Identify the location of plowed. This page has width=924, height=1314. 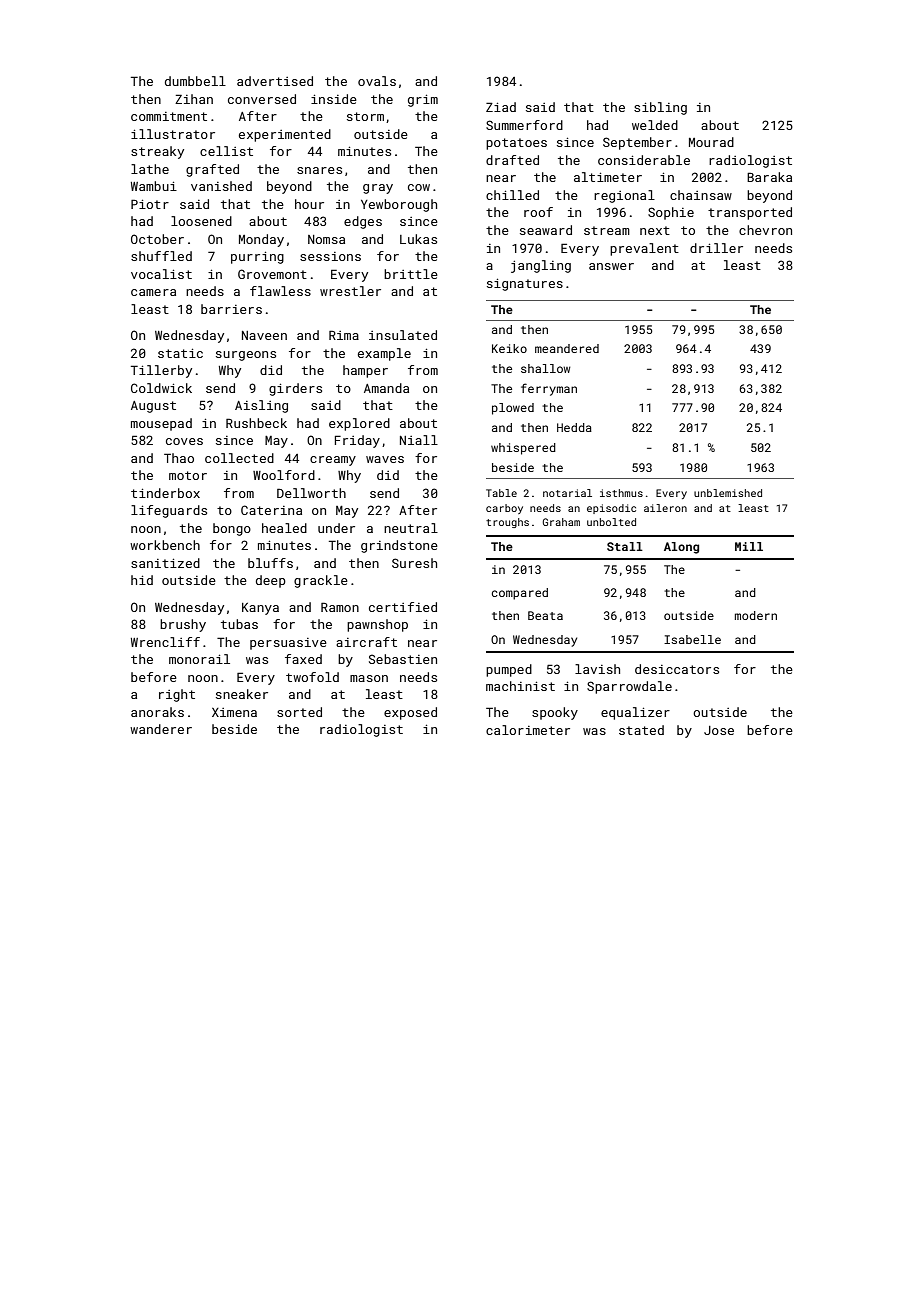
(513, 409).
